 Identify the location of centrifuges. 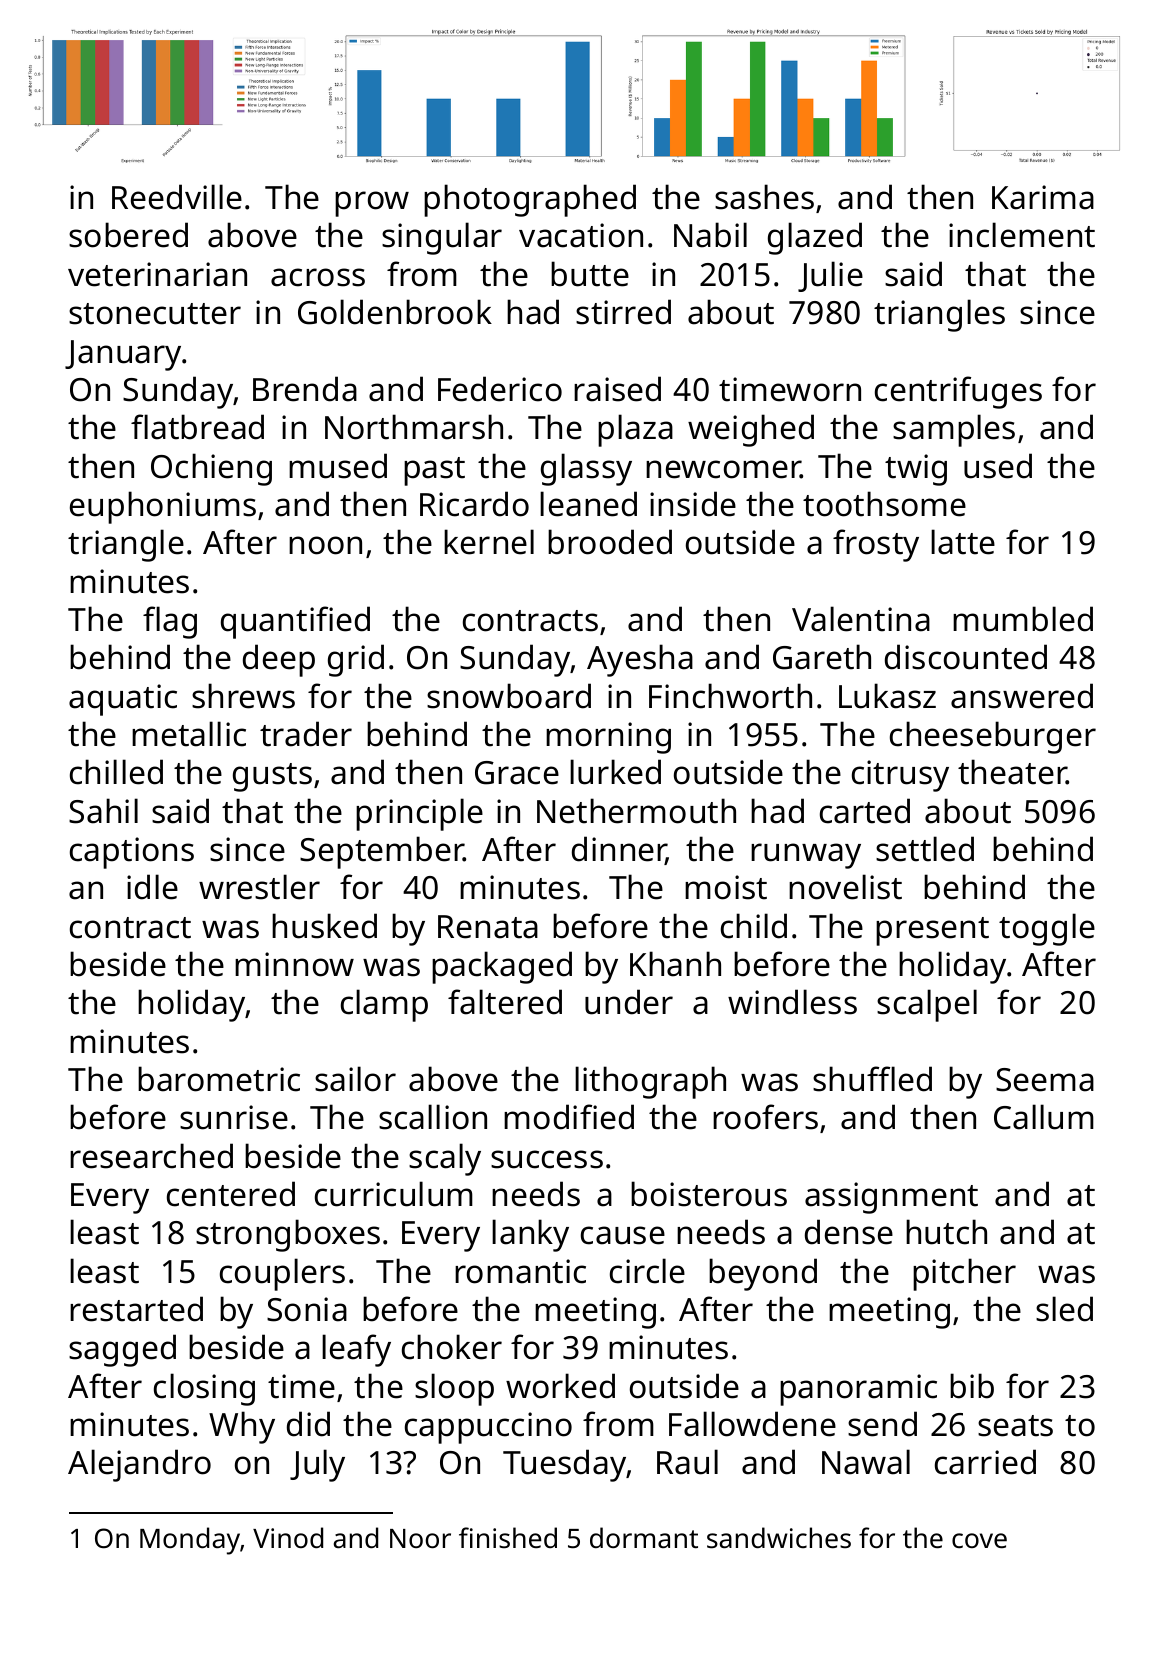
(958, 392).
